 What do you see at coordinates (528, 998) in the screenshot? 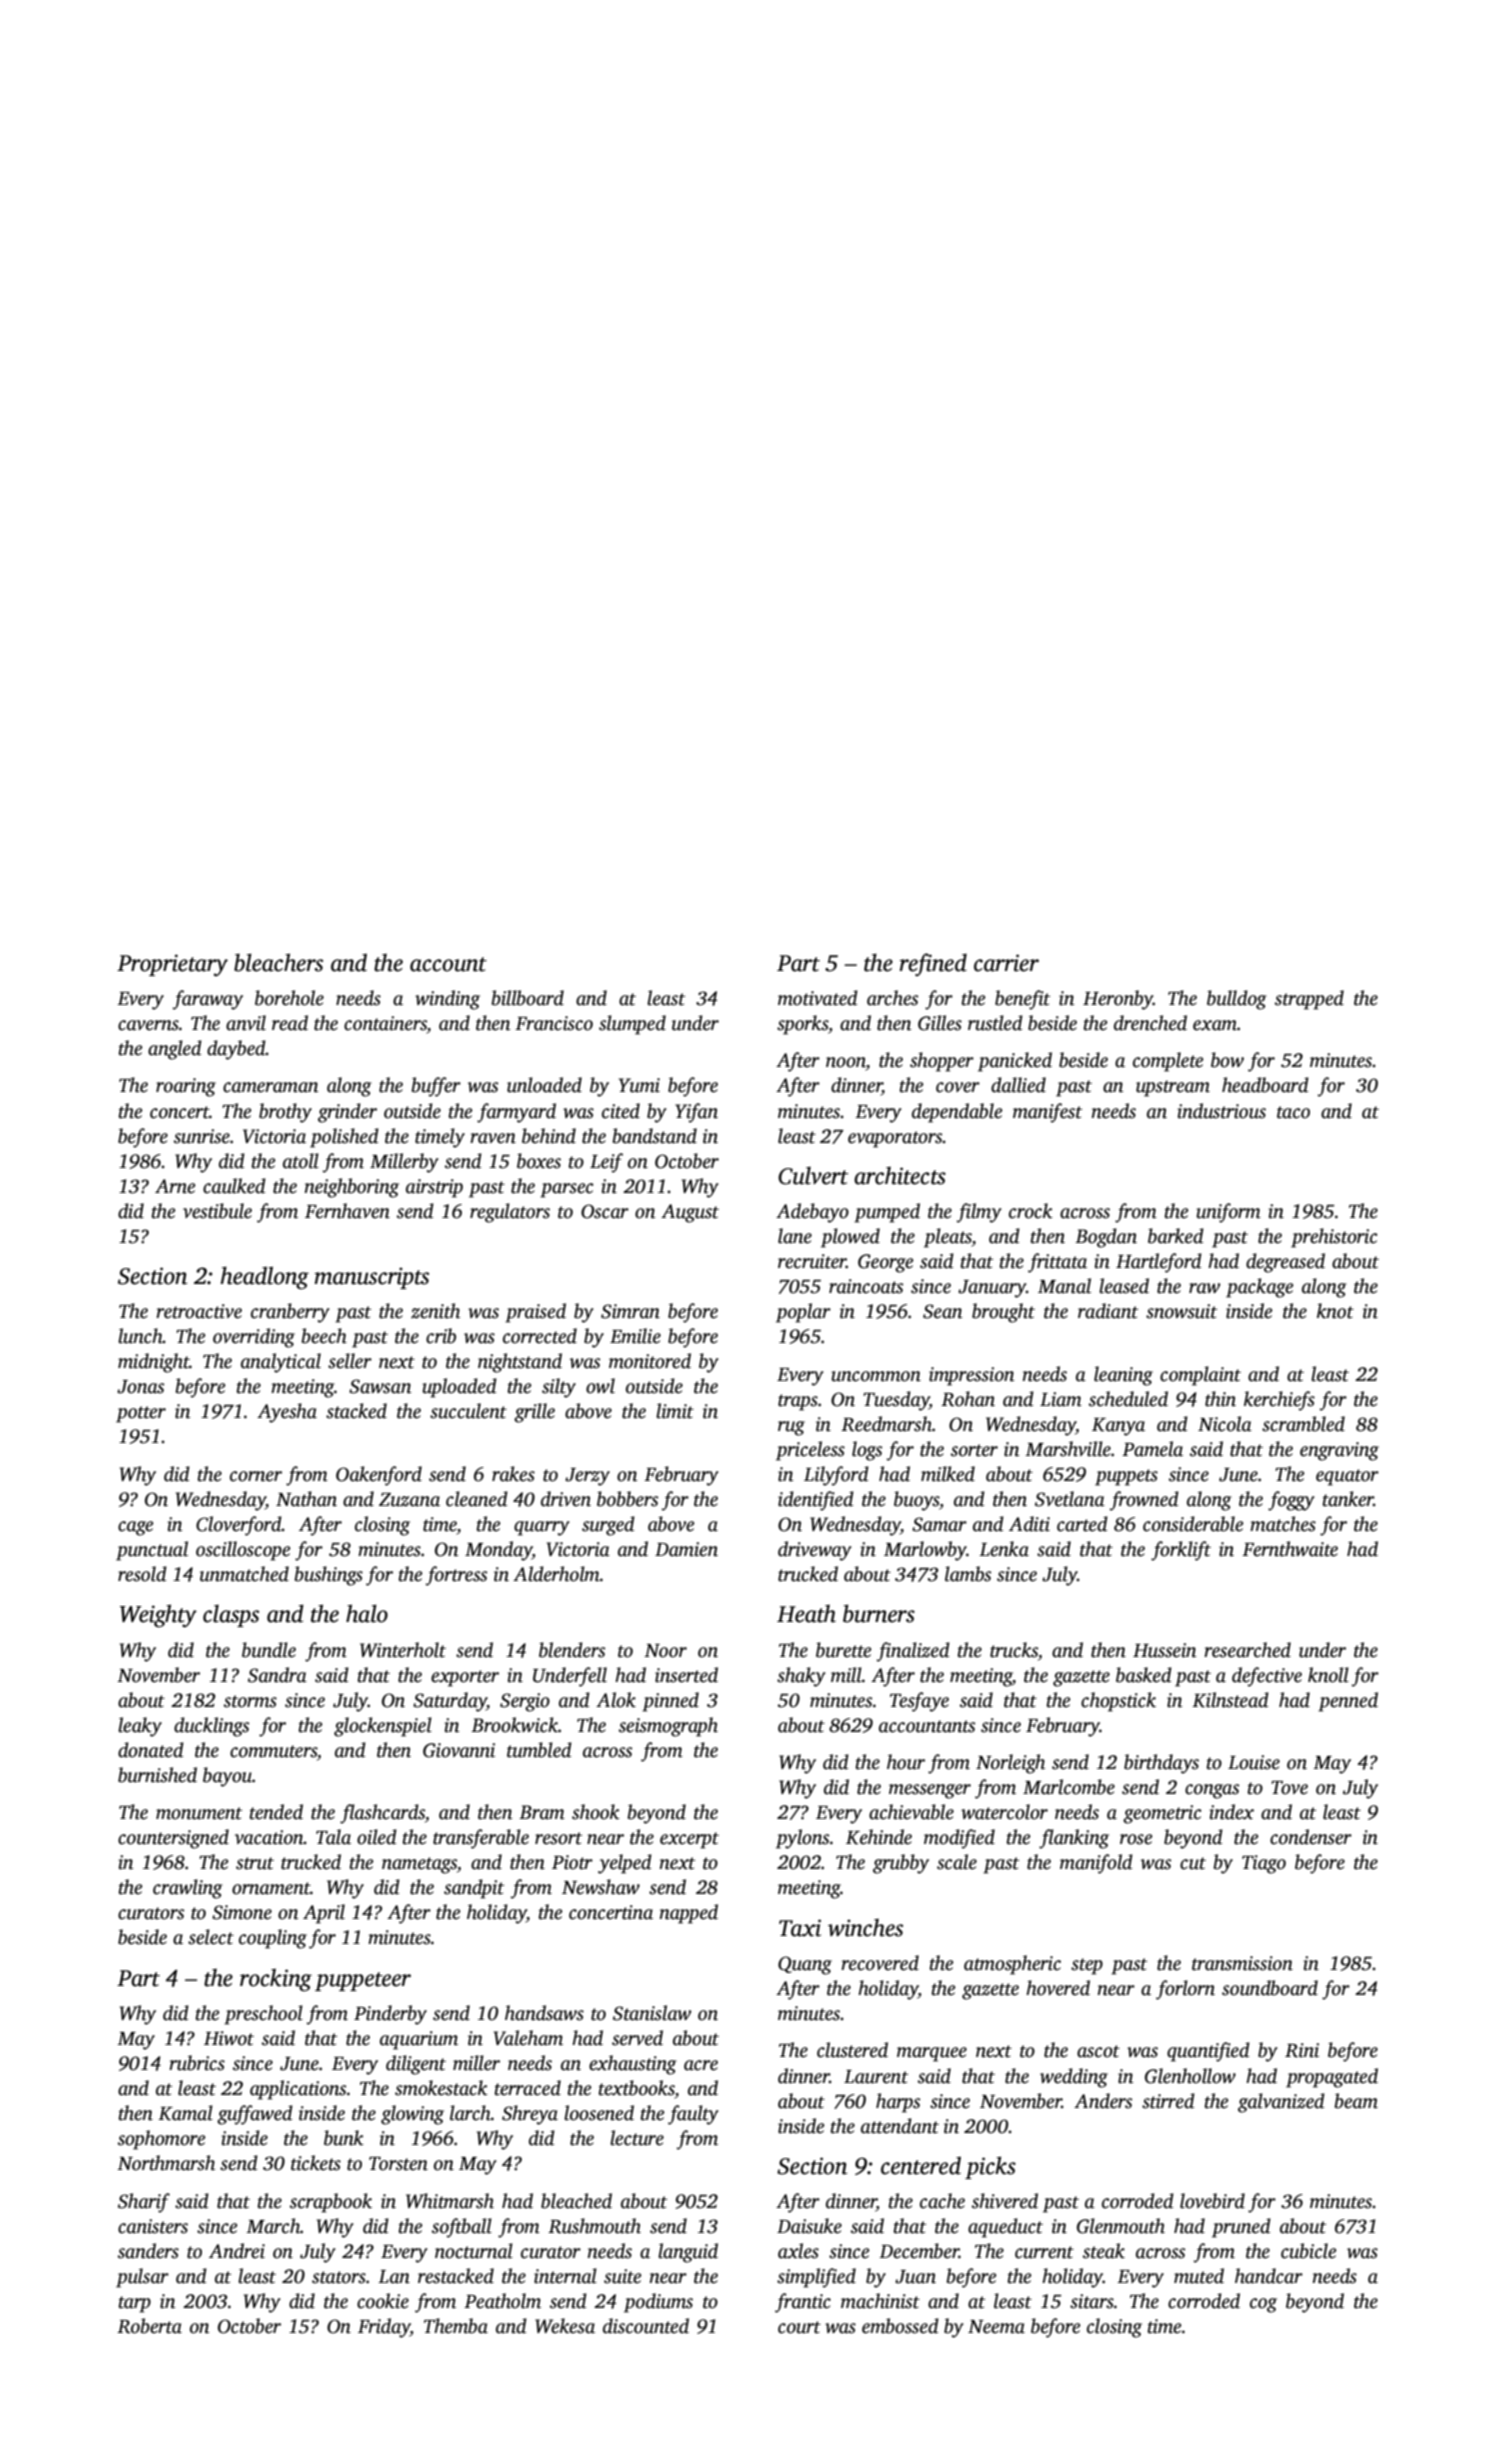
I see `billboard` at bounding box center [528, 998].
